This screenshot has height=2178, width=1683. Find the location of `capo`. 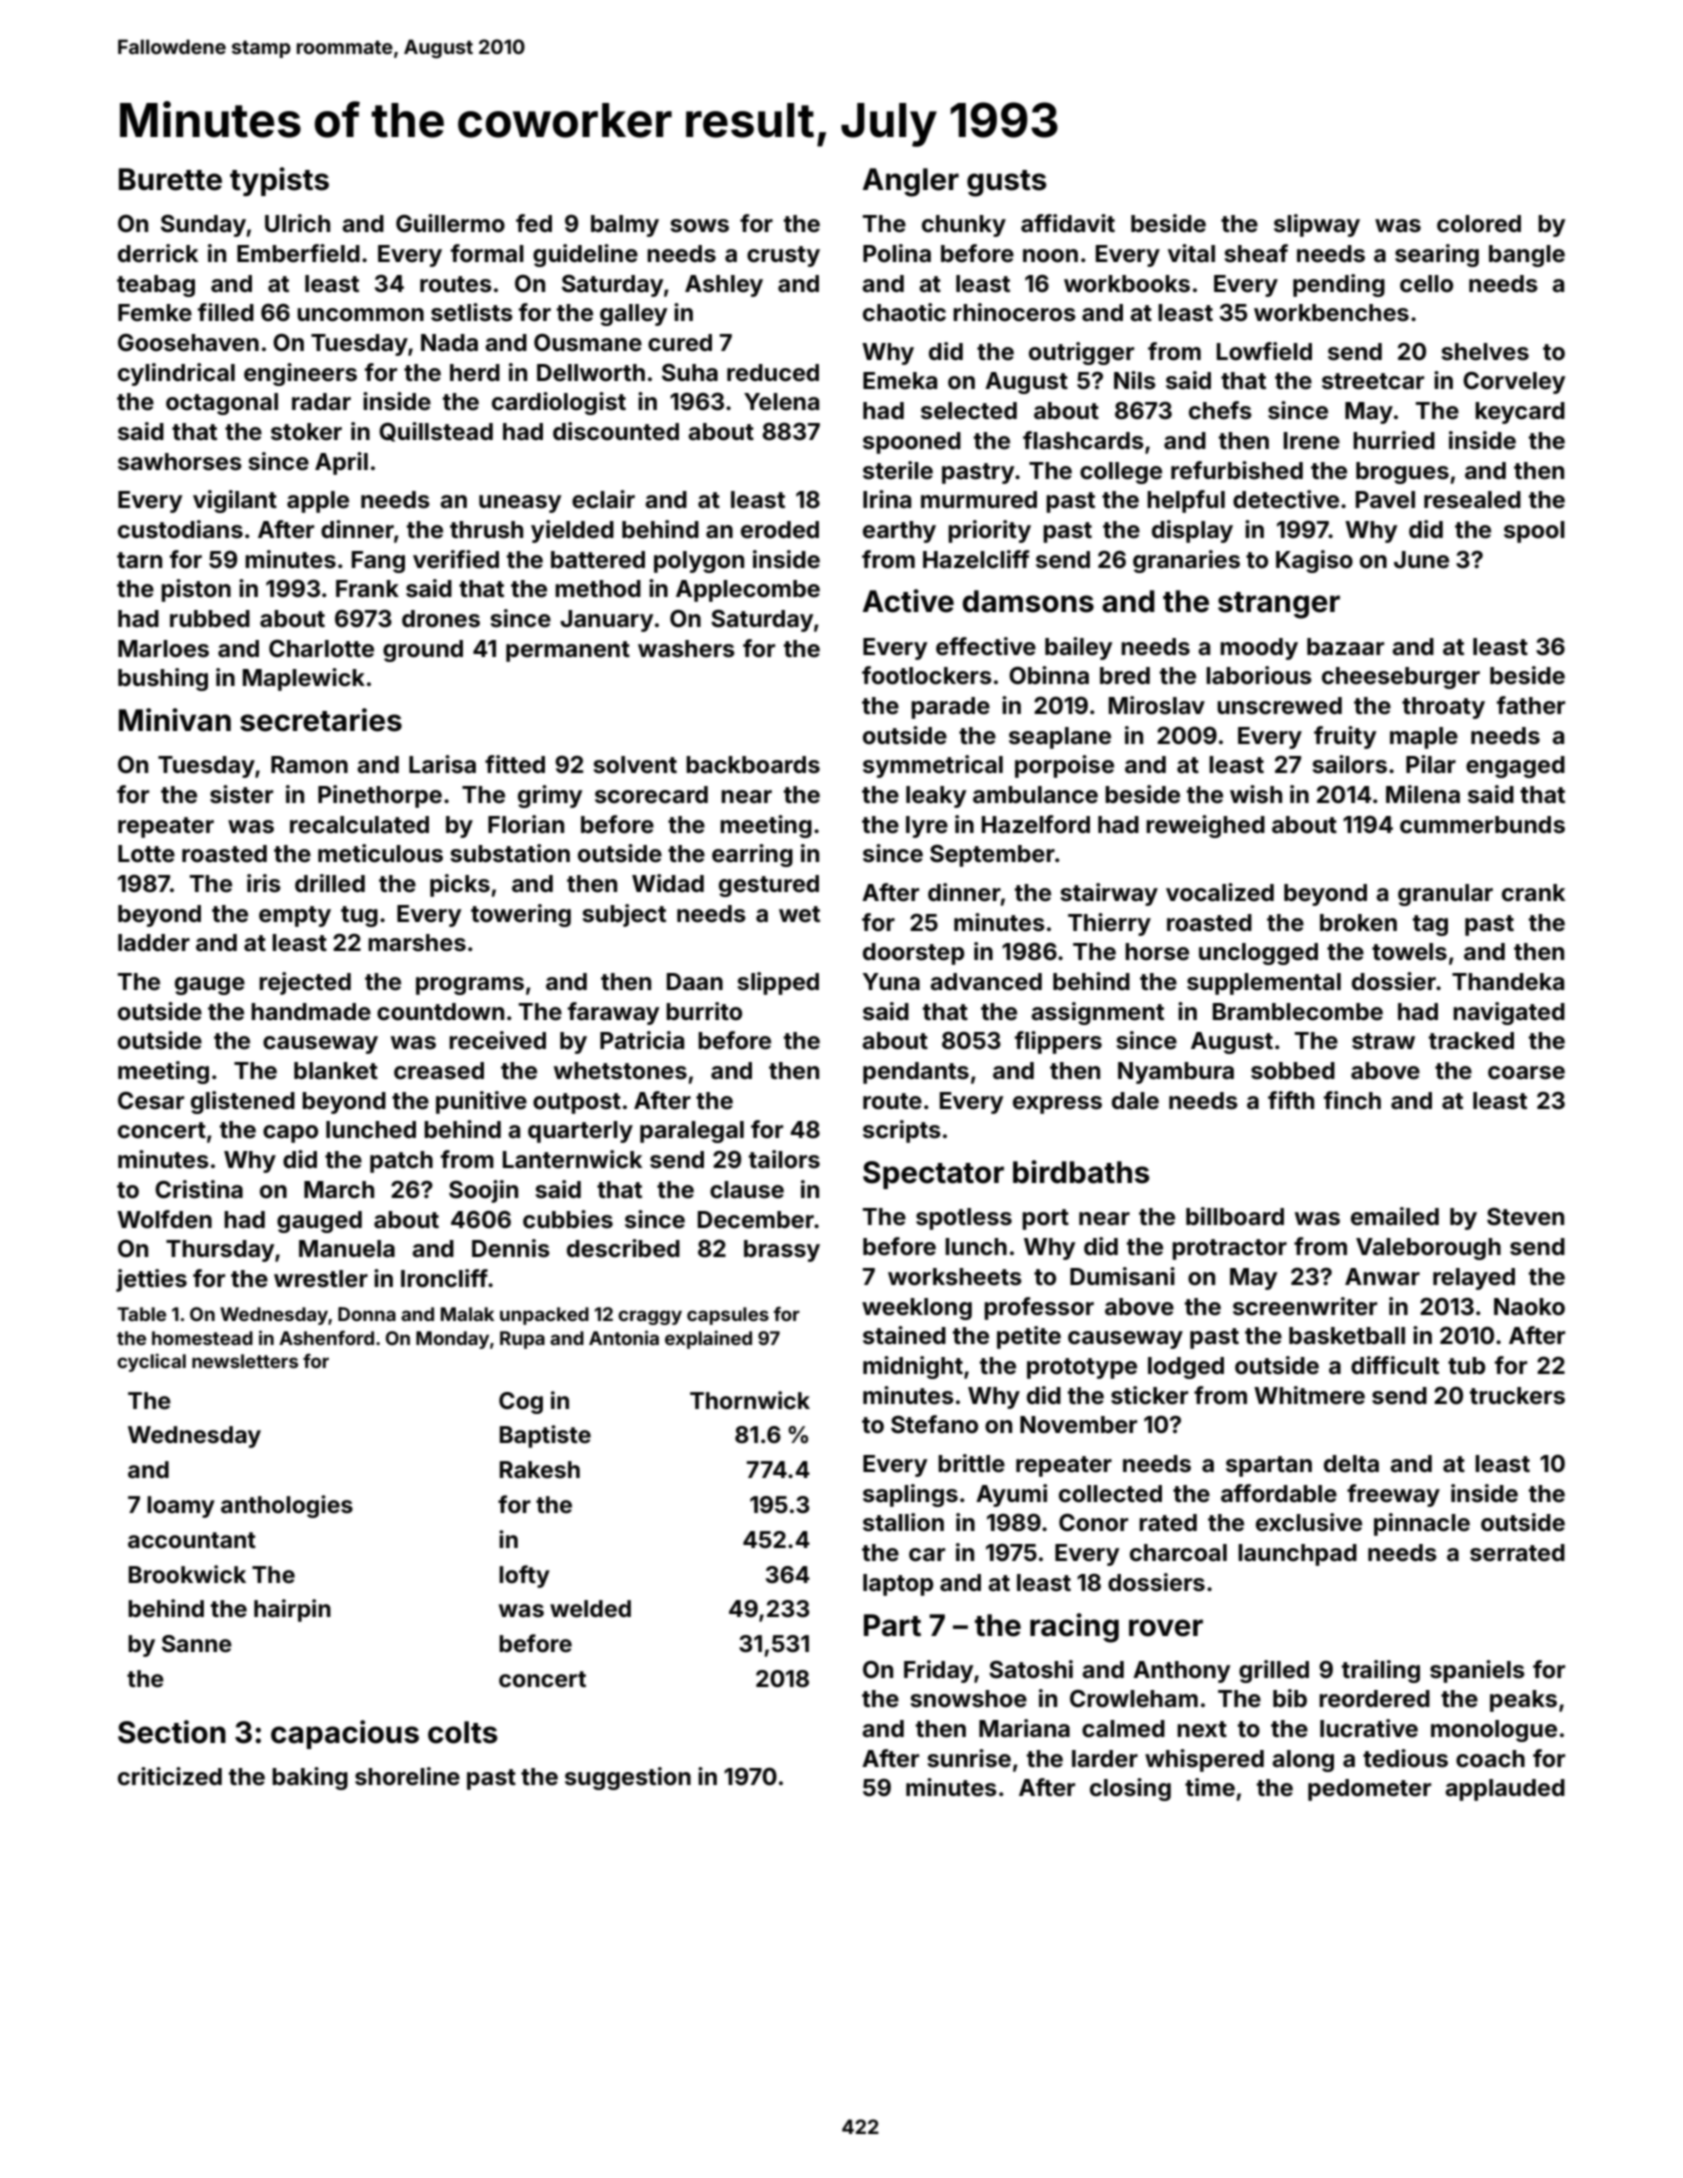

capo is located at coordinates (290, 1134).
